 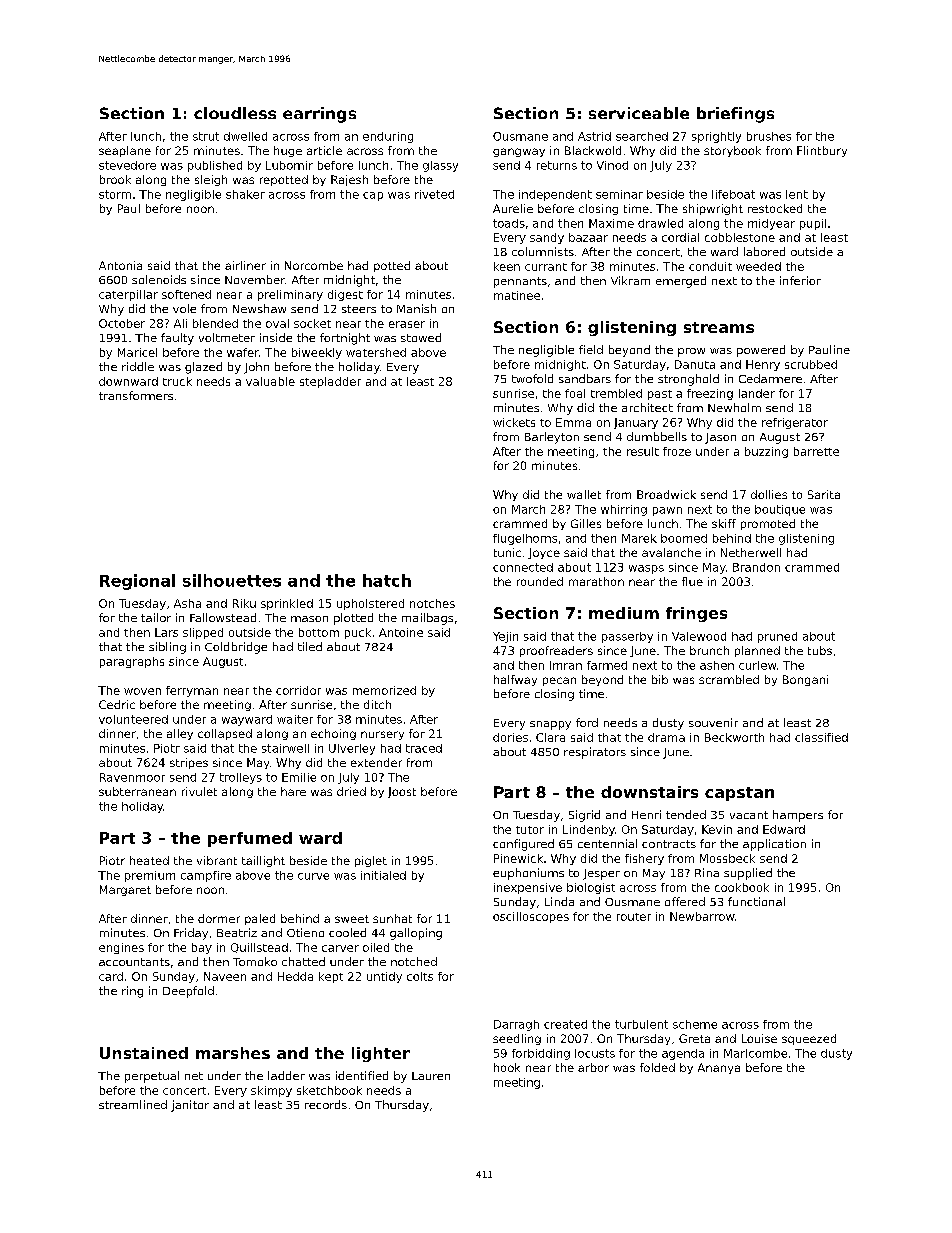 What do you see at coordinates (387, 580) in the image?
I see `hatch` at bounding box center [387, 580].
